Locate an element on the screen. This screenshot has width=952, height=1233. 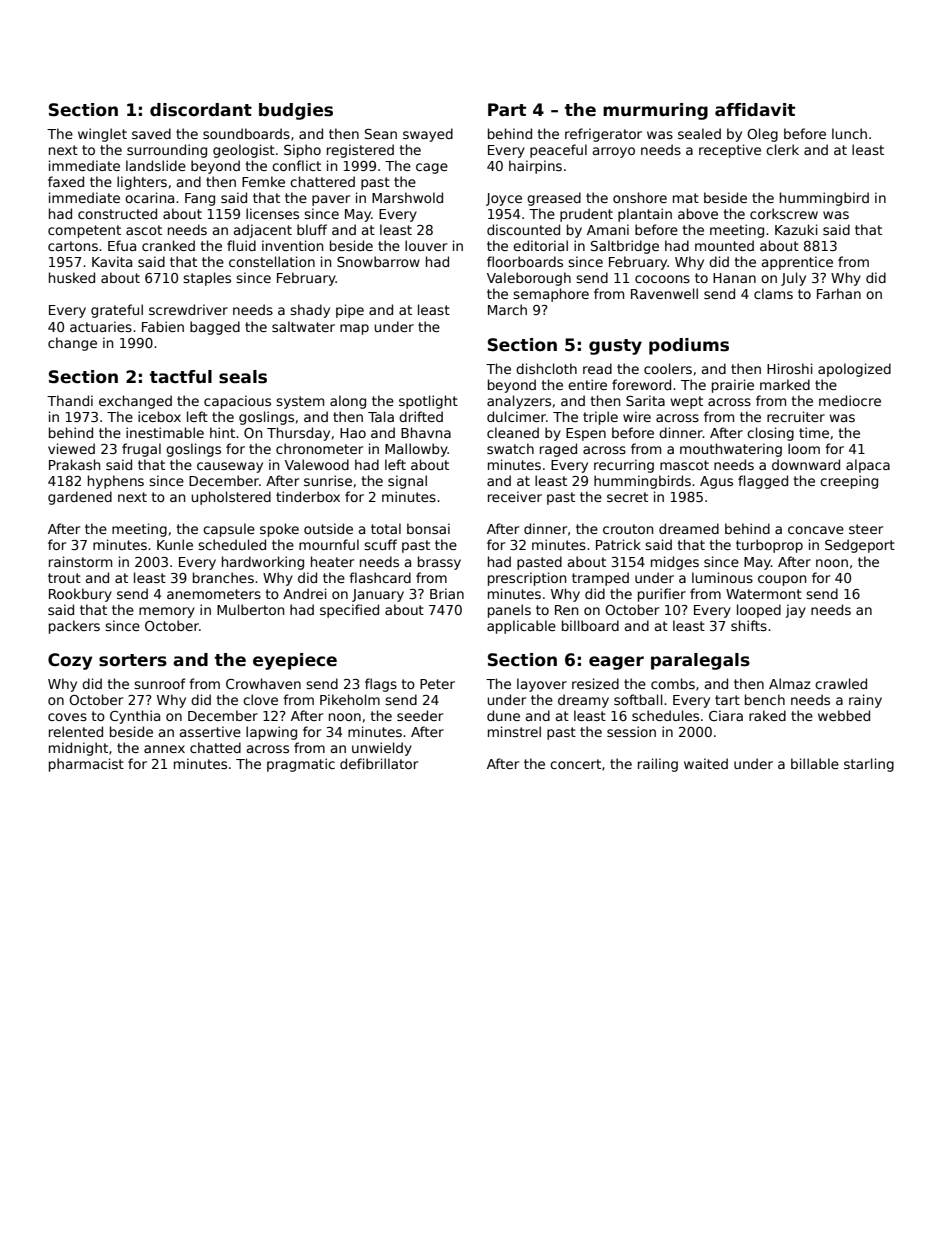
combs is located at coordinates (673, 683).
